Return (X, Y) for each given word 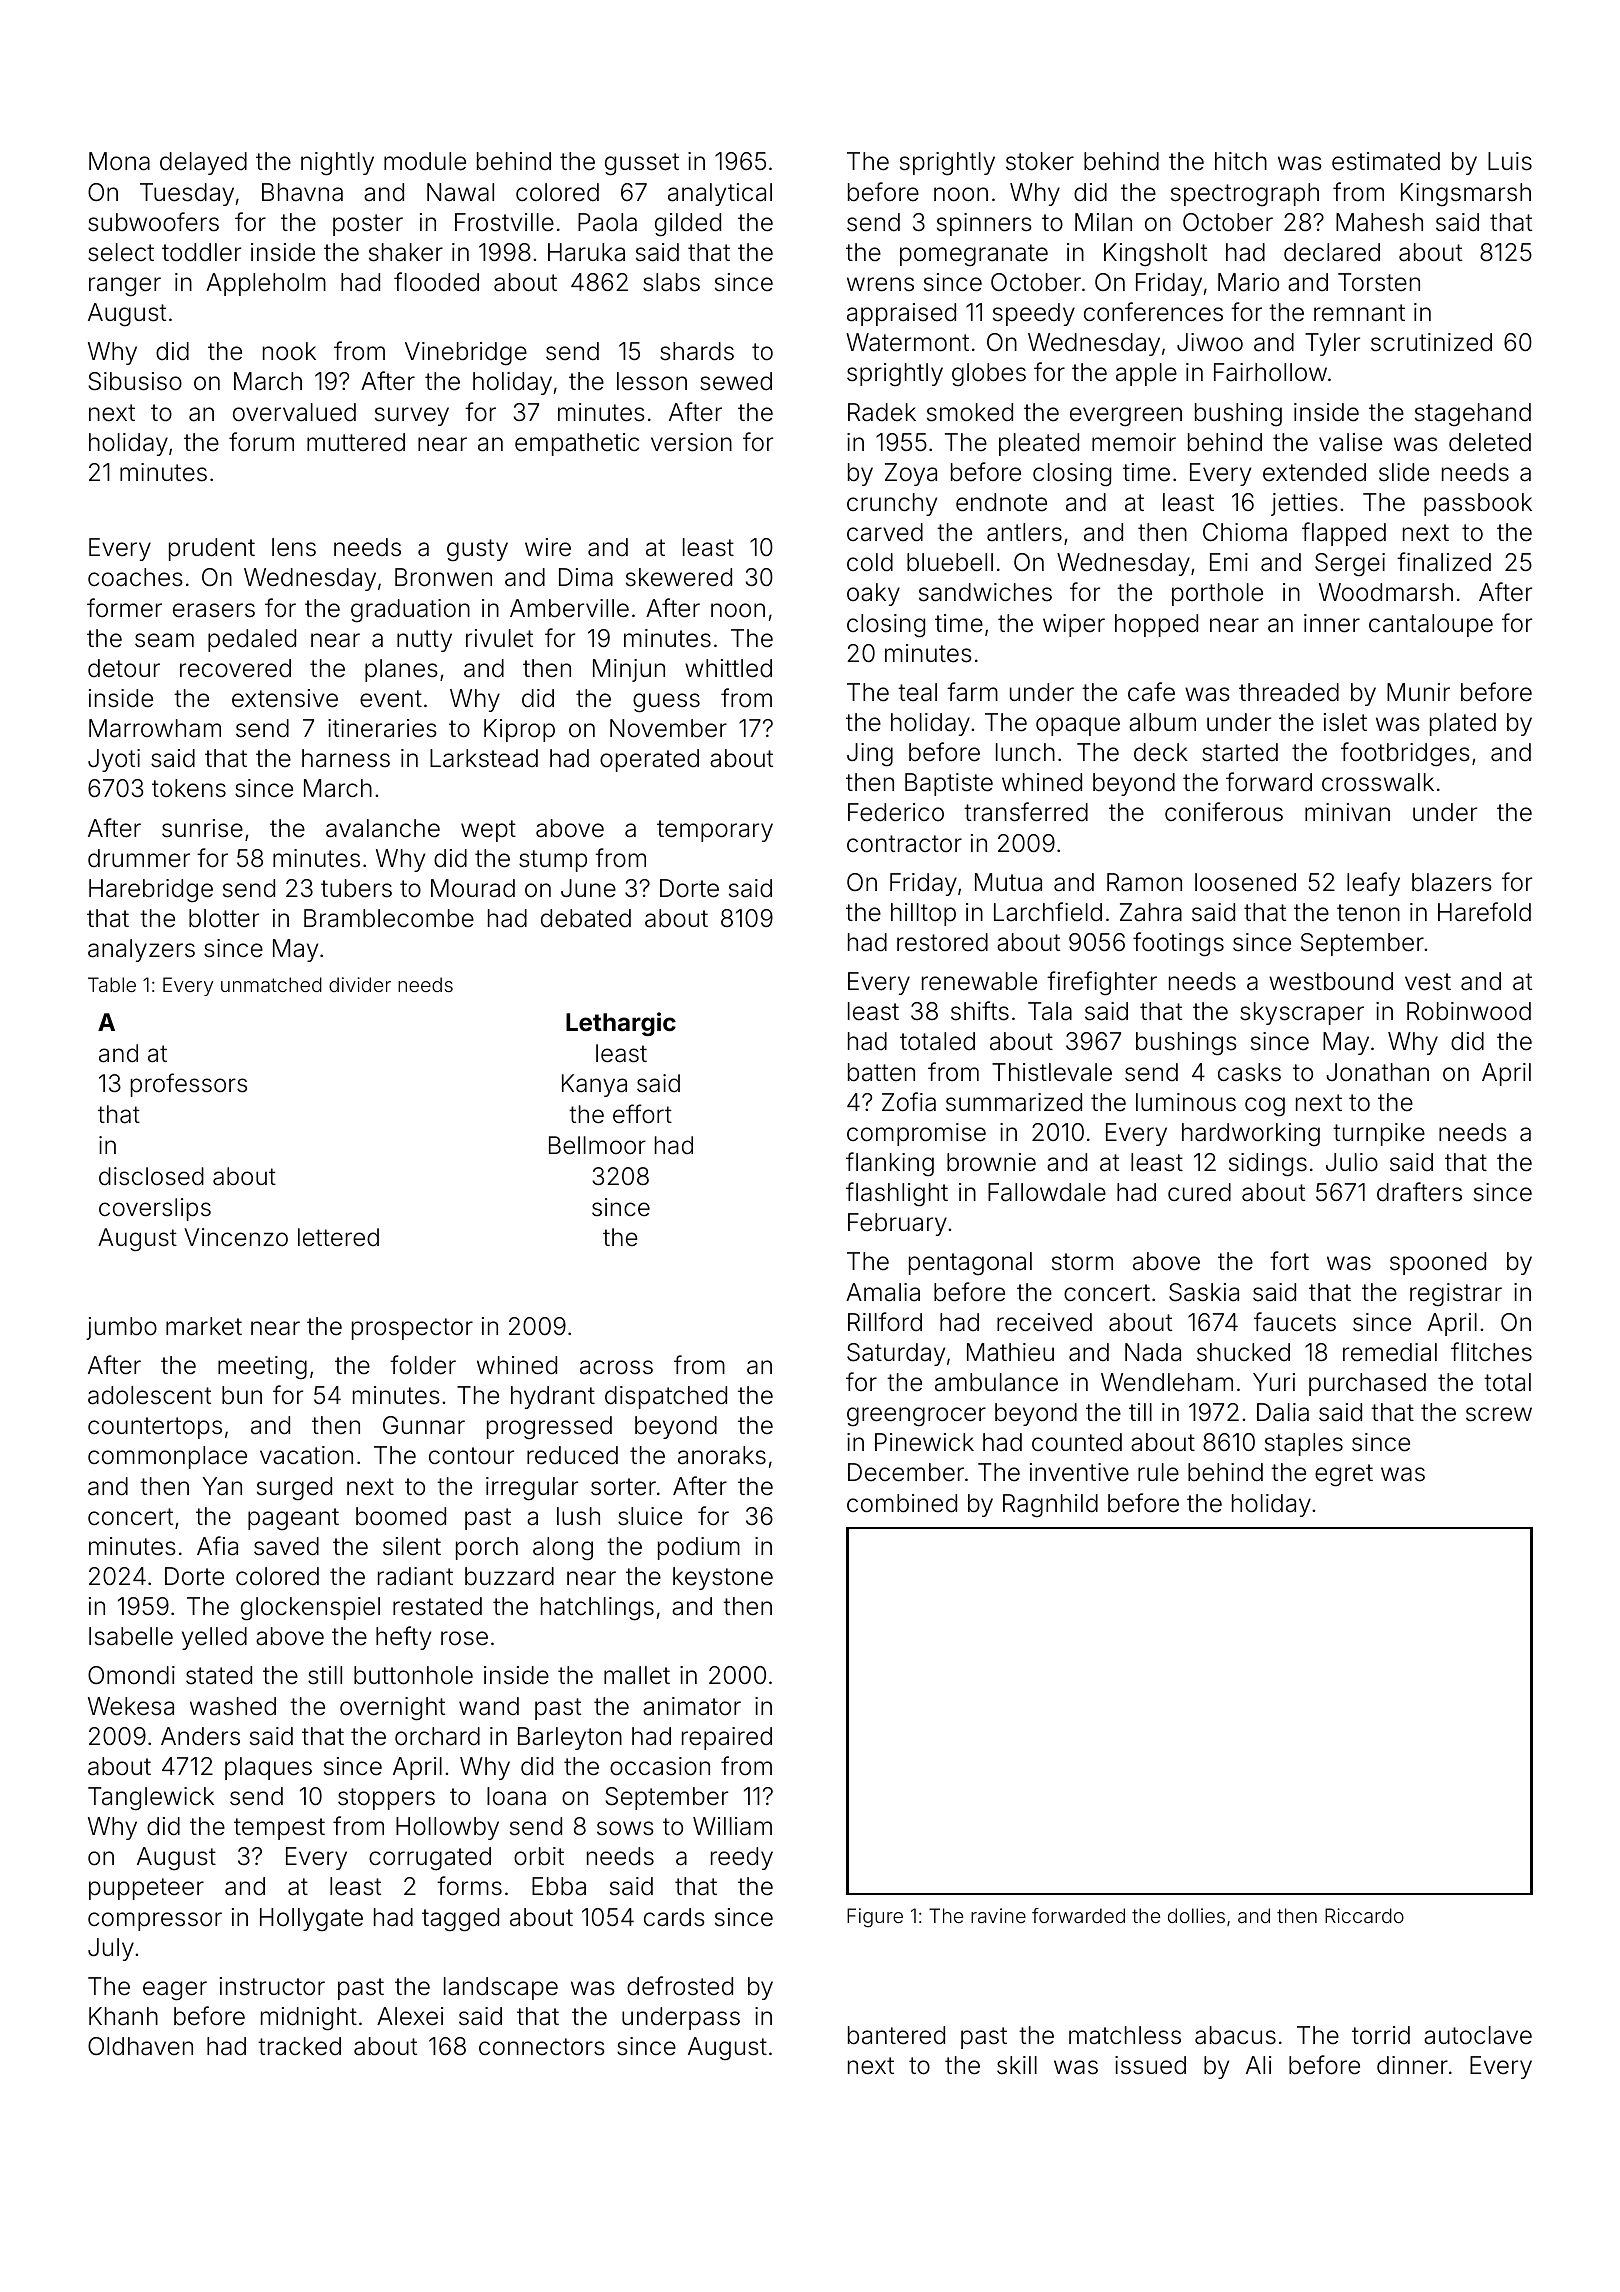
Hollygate (311, 1920)
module (425, 161)
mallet (637, 1675)
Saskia (1204, 1292)
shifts (980, 1011)
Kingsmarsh (1466, 195)
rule (1158, 1472)
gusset (642, 164)
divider (360, 984)
